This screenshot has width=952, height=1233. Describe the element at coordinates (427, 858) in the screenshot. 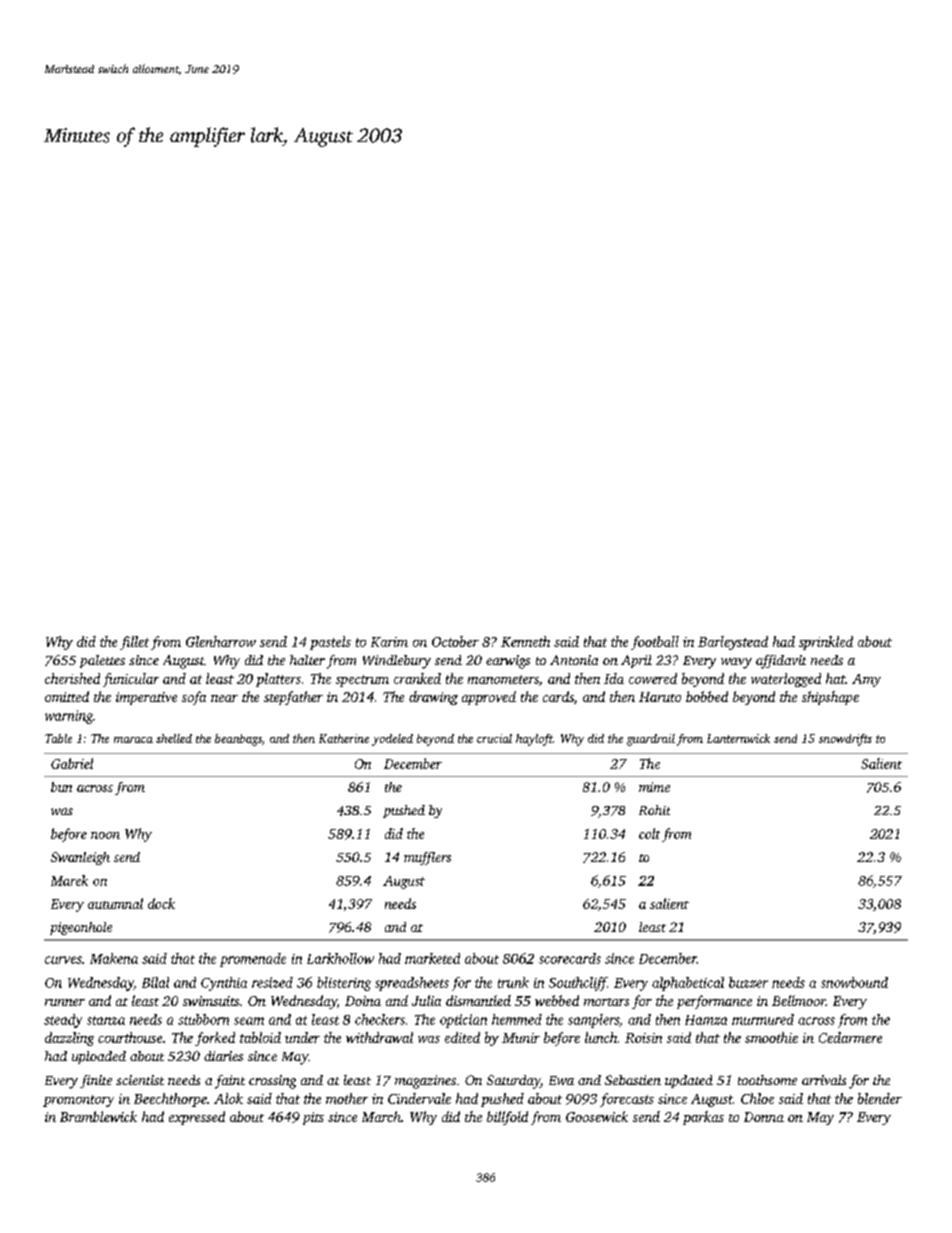

I see `mufflers` at that location.
